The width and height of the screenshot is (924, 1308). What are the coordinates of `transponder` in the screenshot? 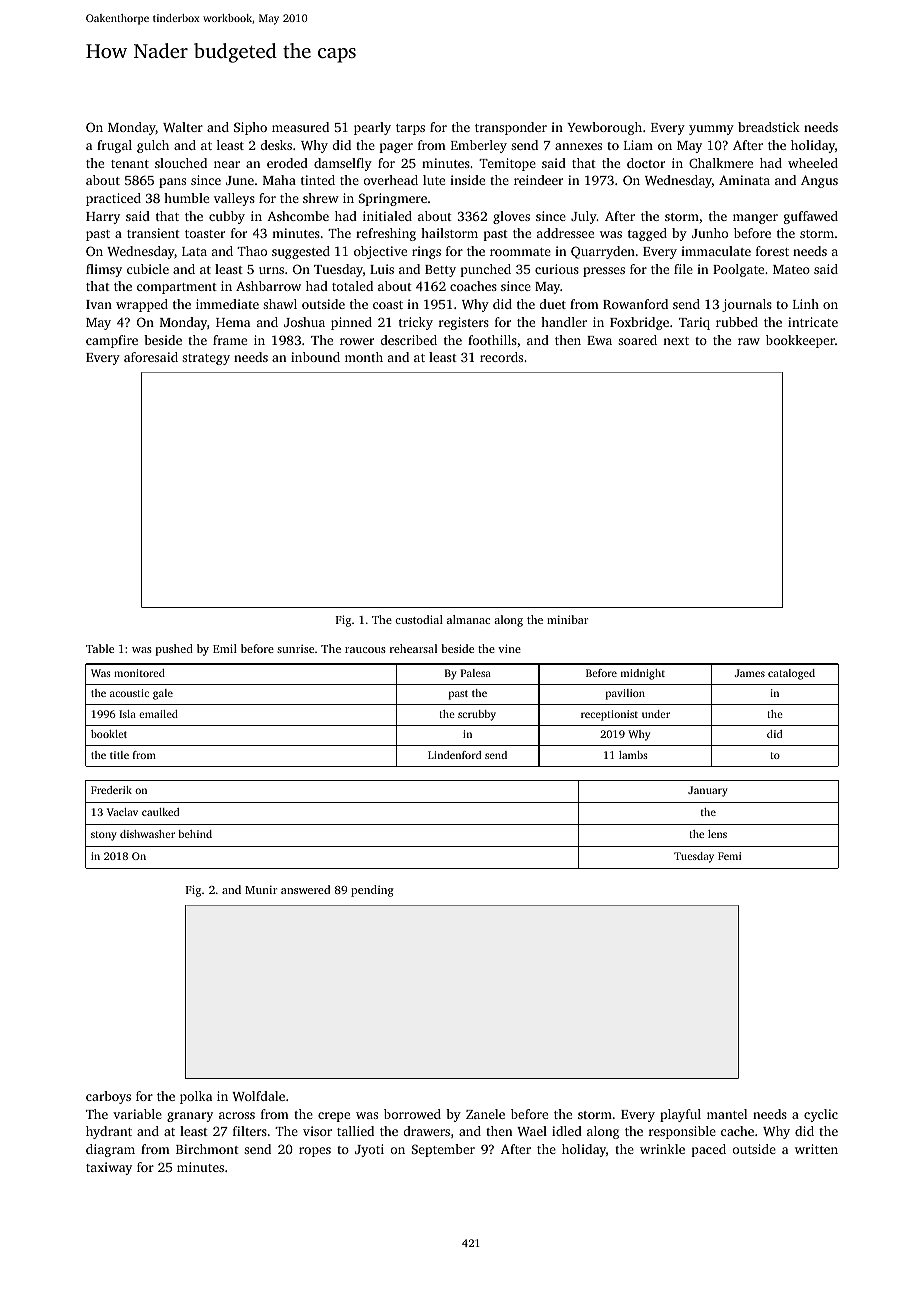 It's located at (511, 128).
